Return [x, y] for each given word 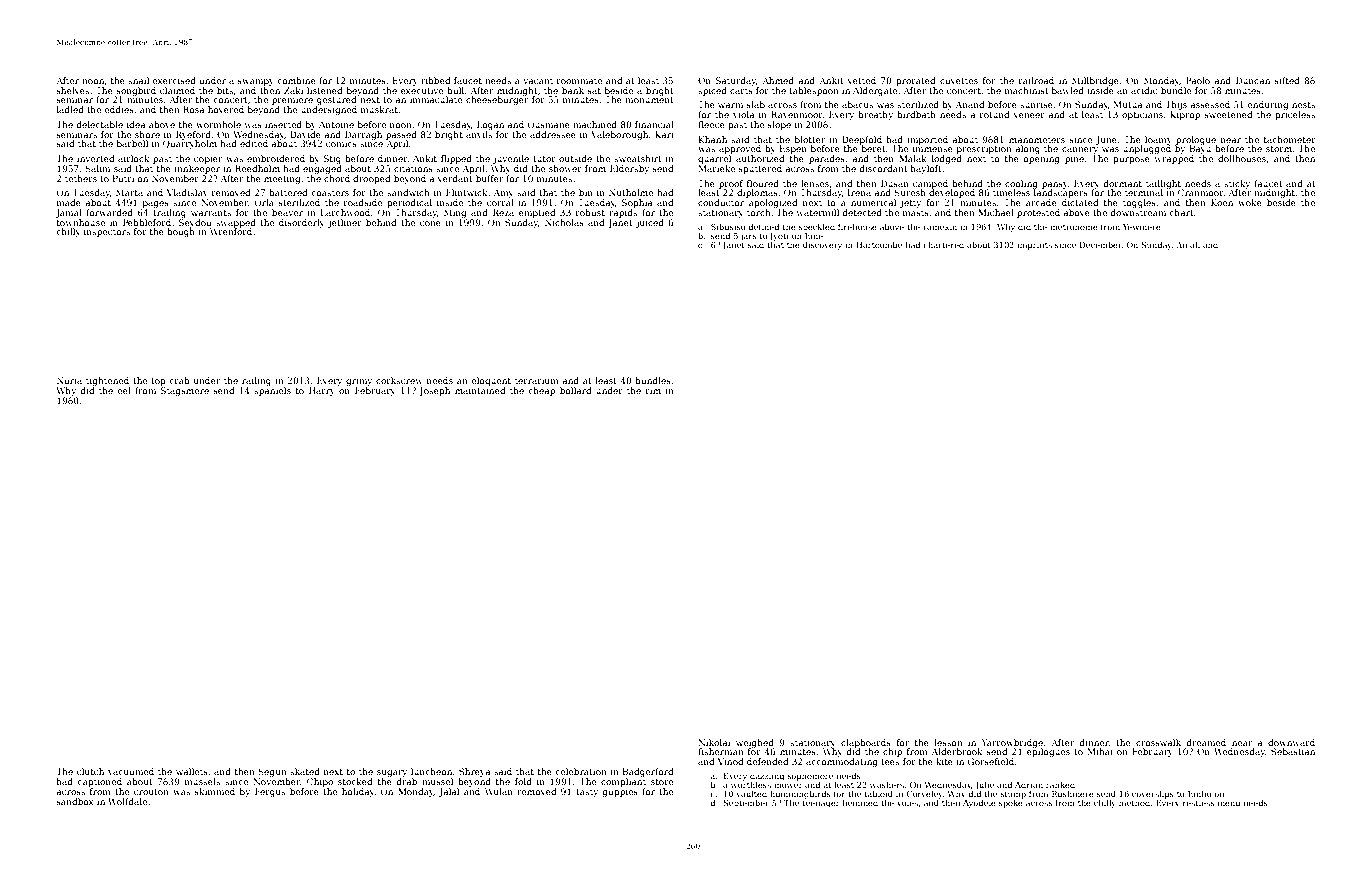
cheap [541, 391]
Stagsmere [185, 391]
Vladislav [187, 192]
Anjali [1188, 245]
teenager [821, 804]
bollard [575, 390]
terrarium [537, 380]
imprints [1034, 246]
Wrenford [231, 231]
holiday [358, 792]
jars [748, 237]
